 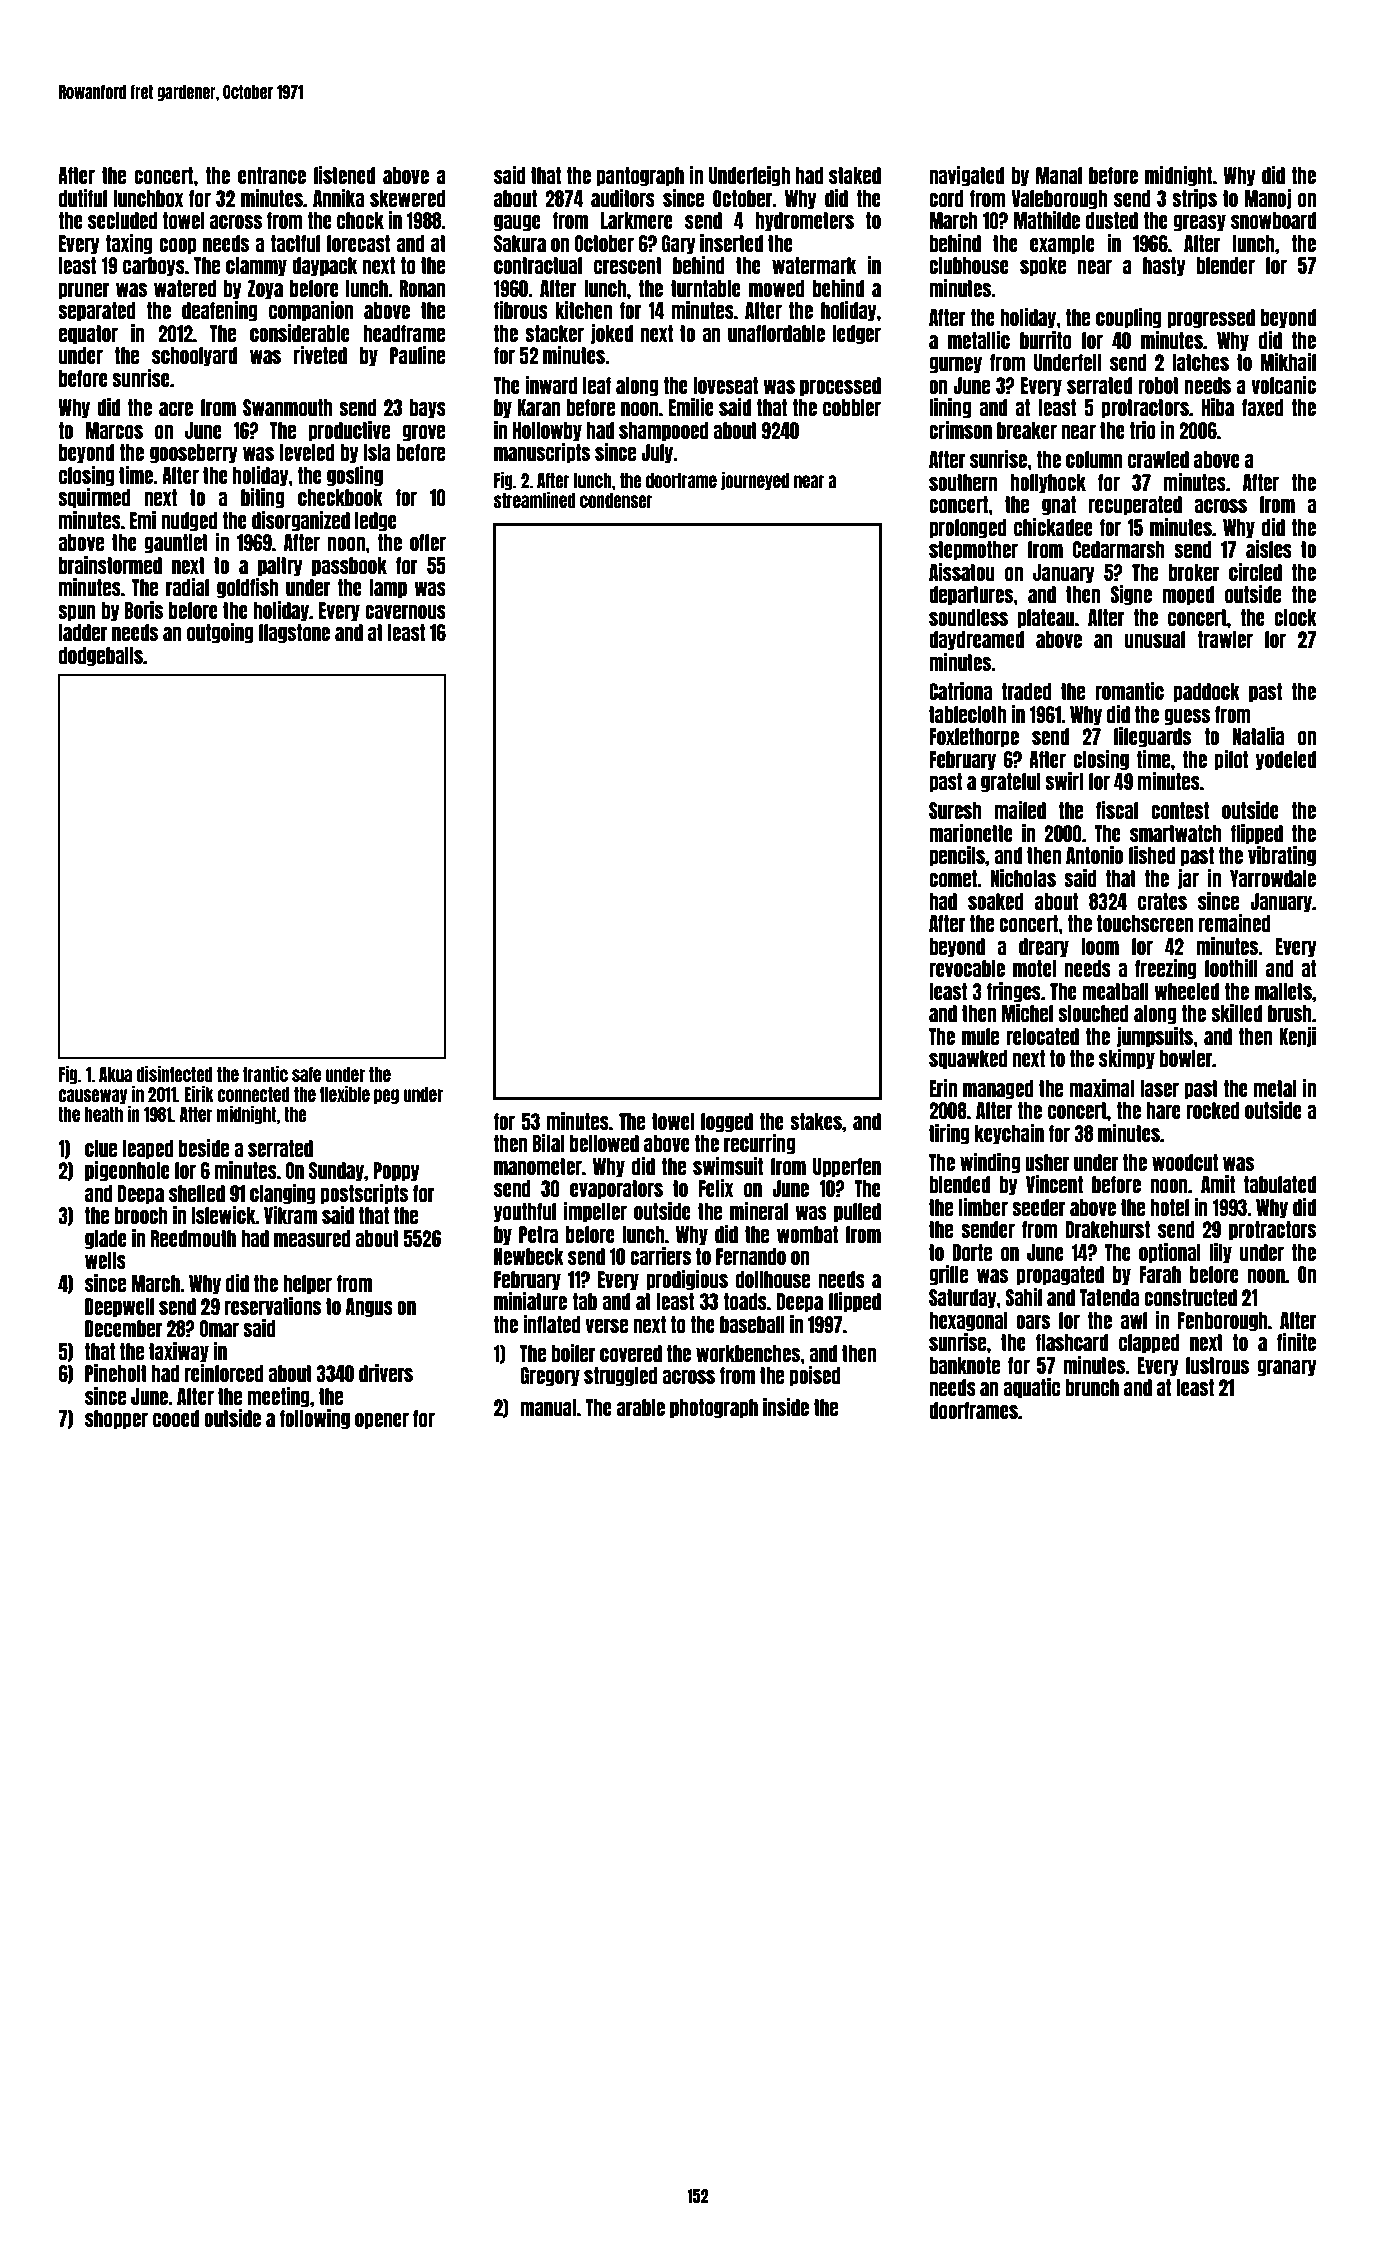 What do you see at coordinates (116, 1420) in the document?
I see `shopper` at bounding box center [116, 1420].
